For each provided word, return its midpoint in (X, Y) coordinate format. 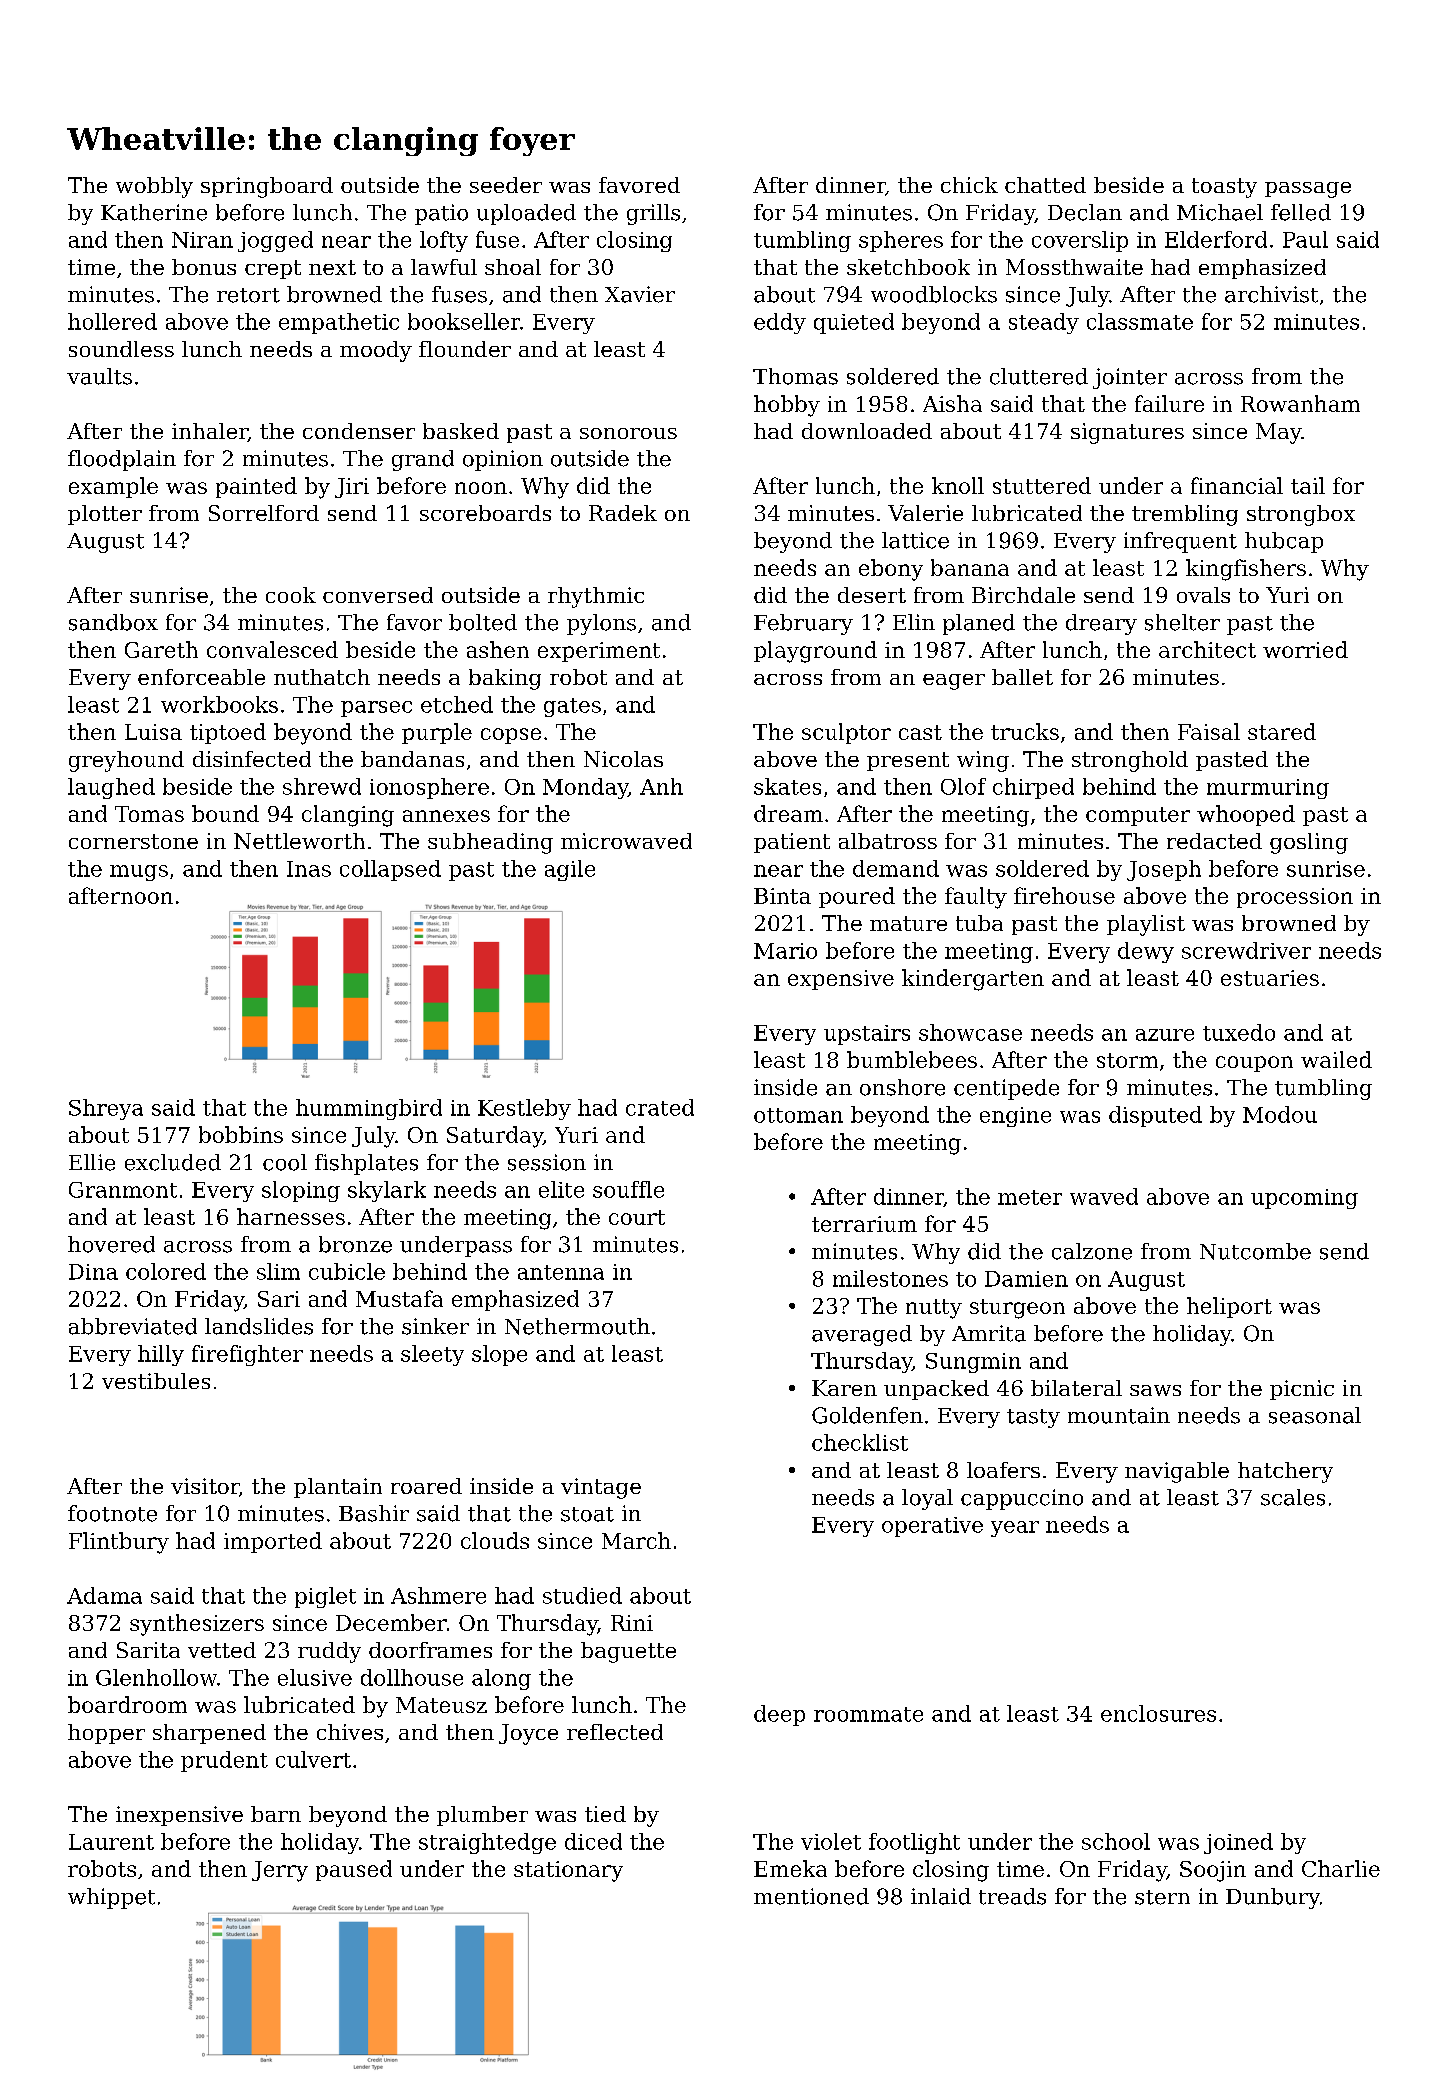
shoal (513, 267)
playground (815, 652)
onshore (902, 1087)
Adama (104, 1595)
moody (376, 351)
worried (1305, 649)
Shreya (106, 1109)
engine (1015, 1117)
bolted (483, 622)
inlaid (941, 1896)
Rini (632, 1623)
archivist (1271, 294)
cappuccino (1022, 1499)
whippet (111, 1898)
